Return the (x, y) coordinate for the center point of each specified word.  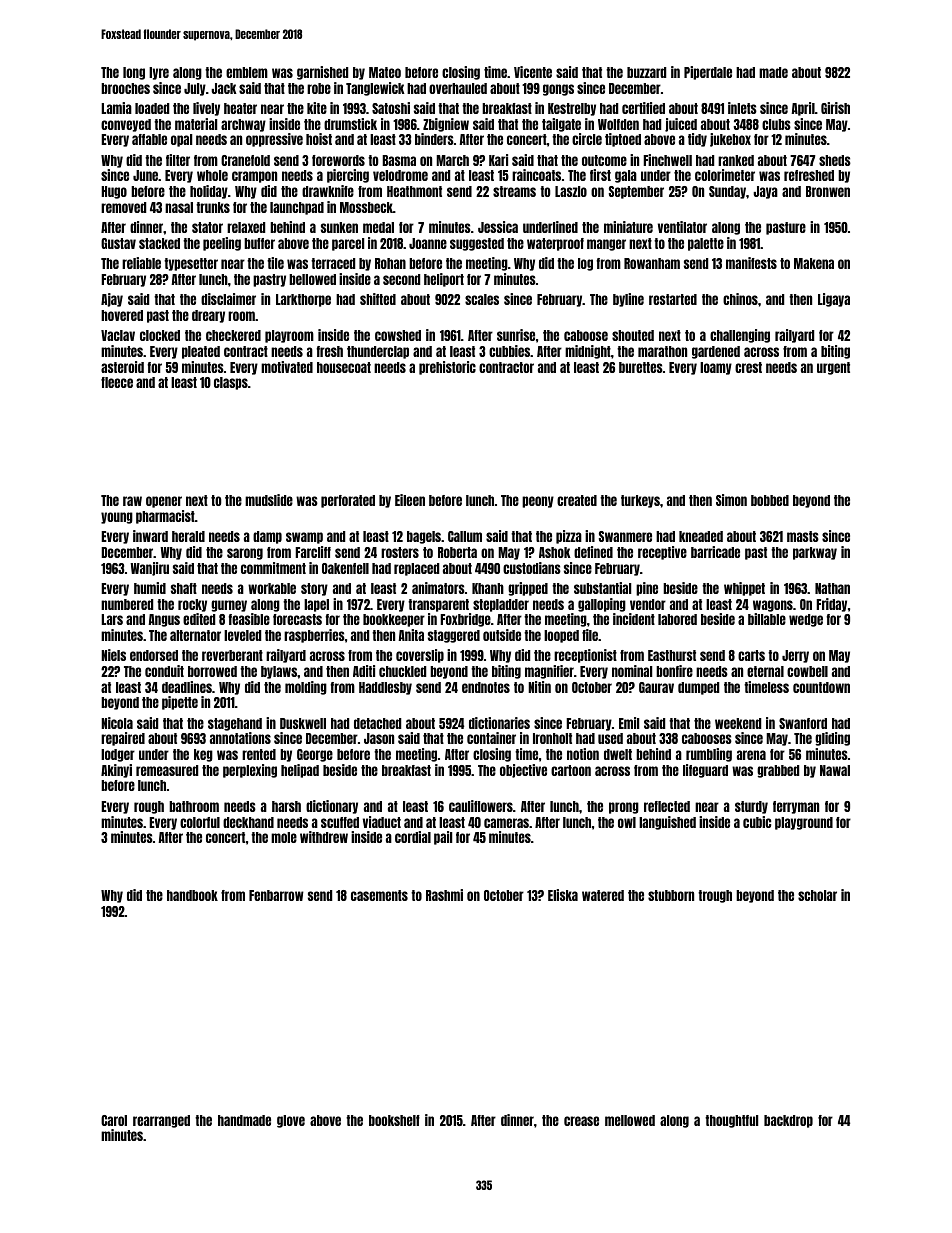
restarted (673, 299)
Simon (731, 500)
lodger (118, 755)
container (491, 738)
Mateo (385, 72)
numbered (127, 604)
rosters (400, 552)
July (195, 89)
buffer (259, 243)
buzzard (646, 72)
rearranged (161, 1121)
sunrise (516, 335)
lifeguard (705, 771)
